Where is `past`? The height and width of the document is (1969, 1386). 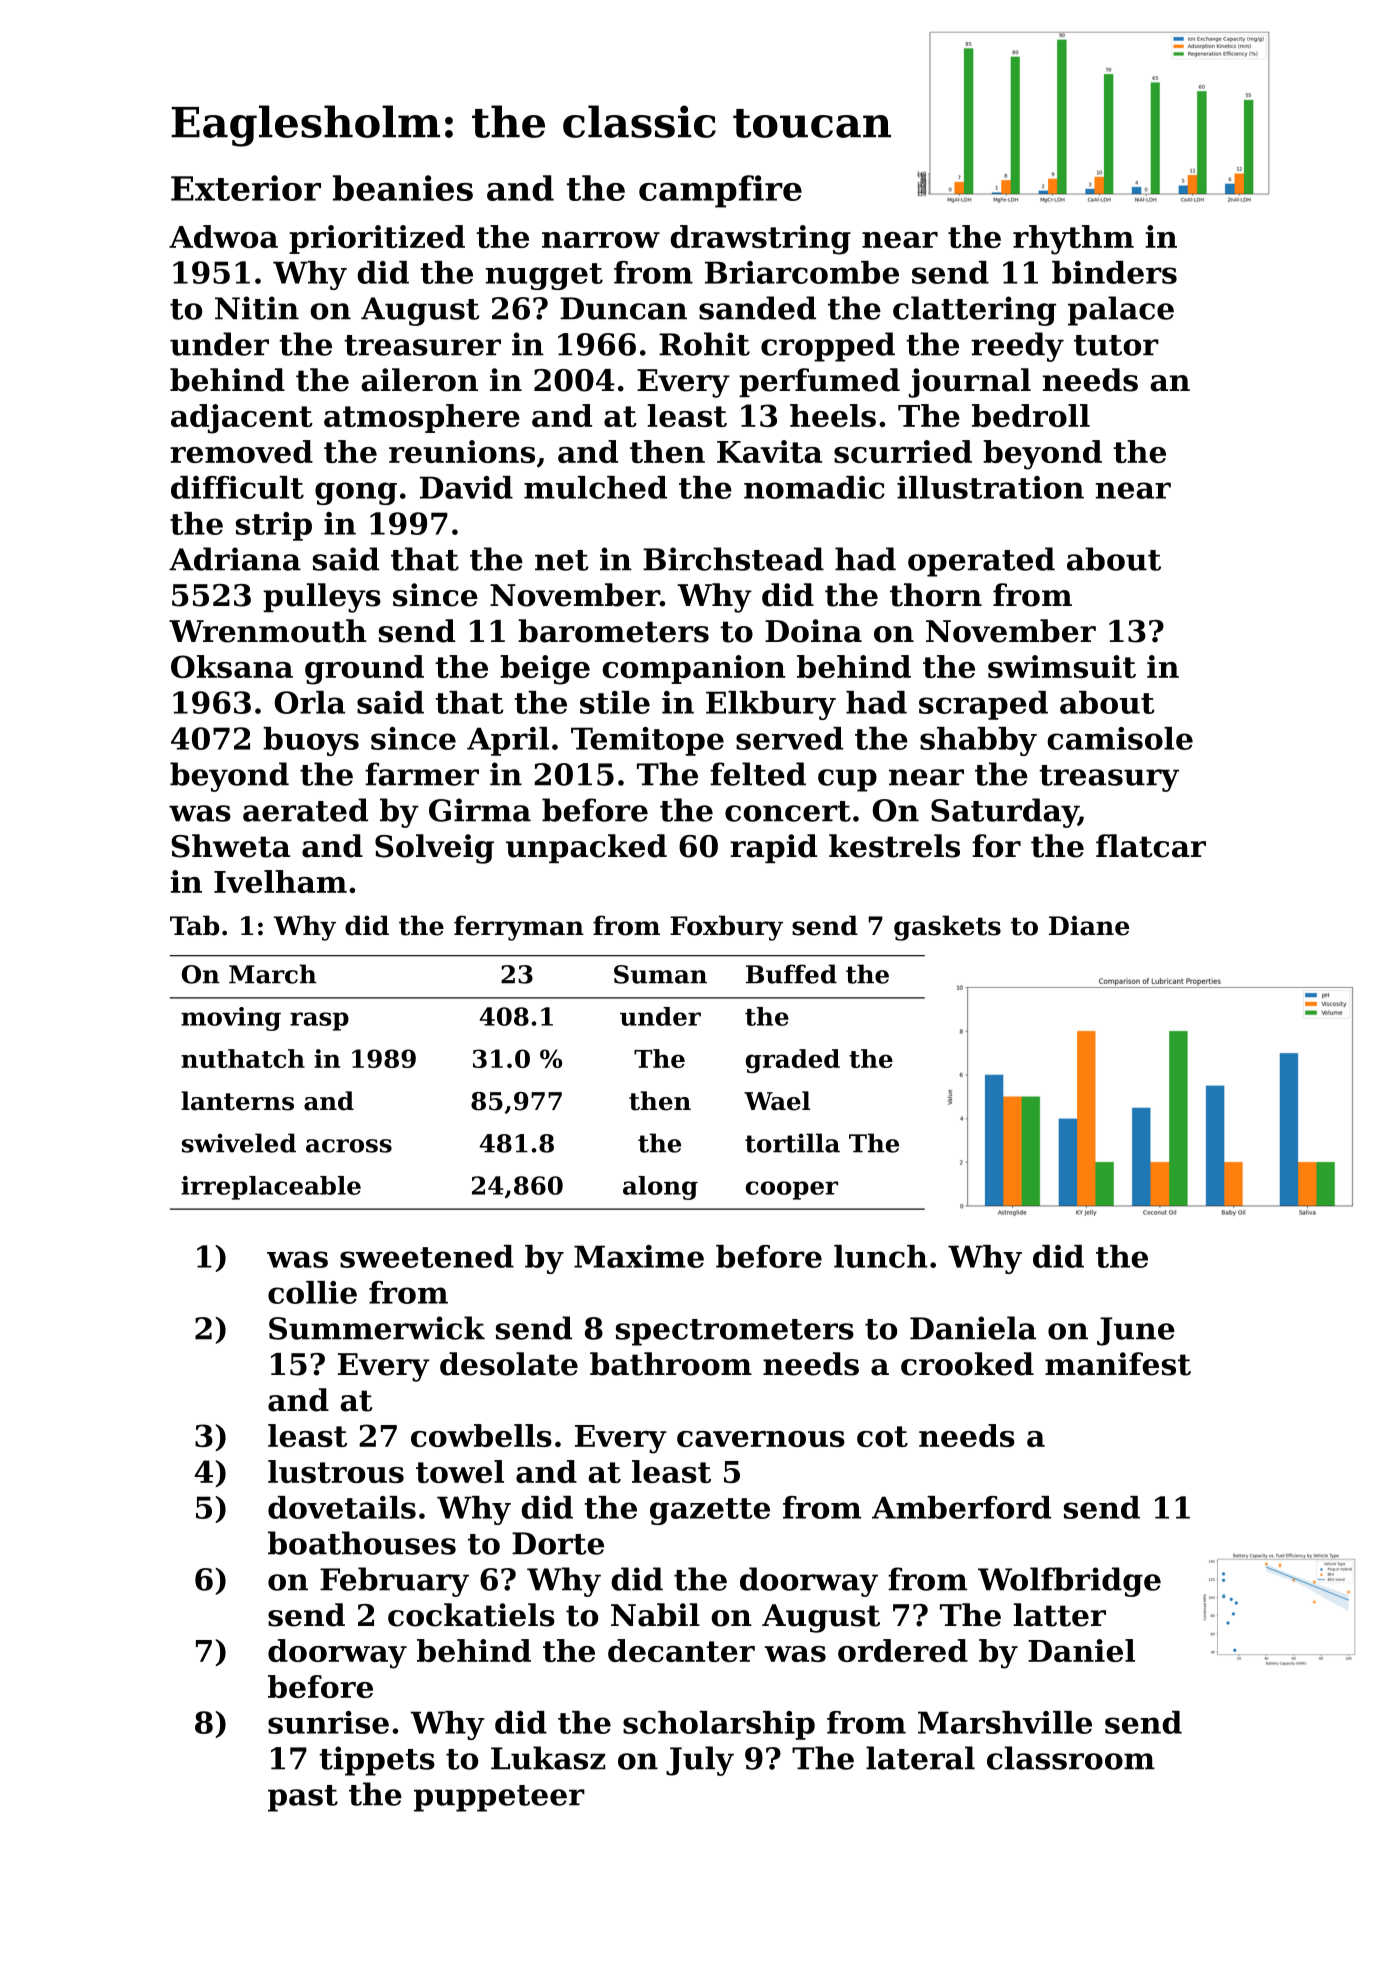 past is located at coordinates (303, 1798).
